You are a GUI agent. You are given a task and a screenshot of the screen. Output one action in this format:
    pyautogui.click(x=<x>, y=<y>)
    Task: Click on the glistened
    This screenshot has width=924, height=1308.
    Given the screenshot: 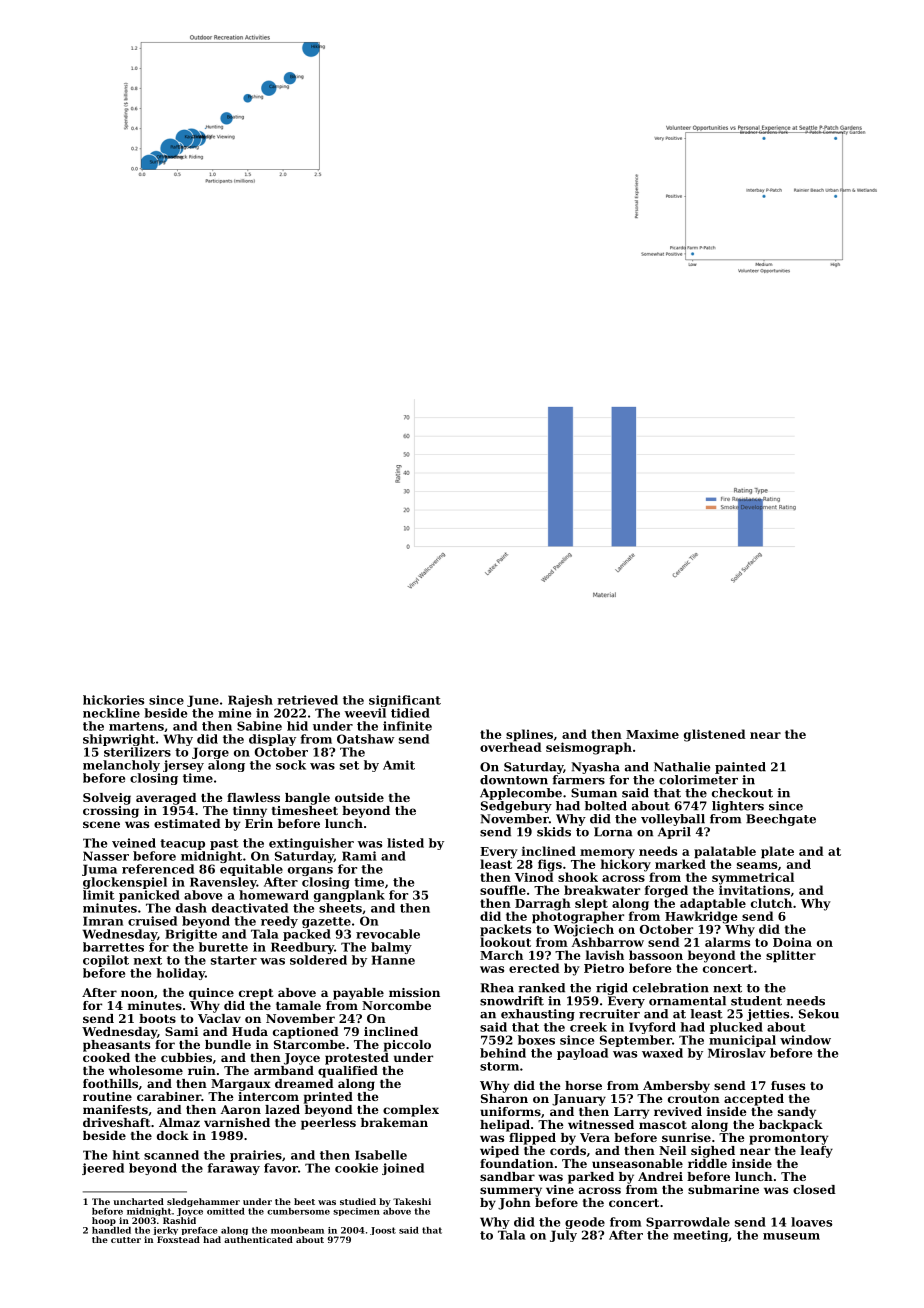 What is the action you would take?
    pyautogui.click(x=715, y=735)
